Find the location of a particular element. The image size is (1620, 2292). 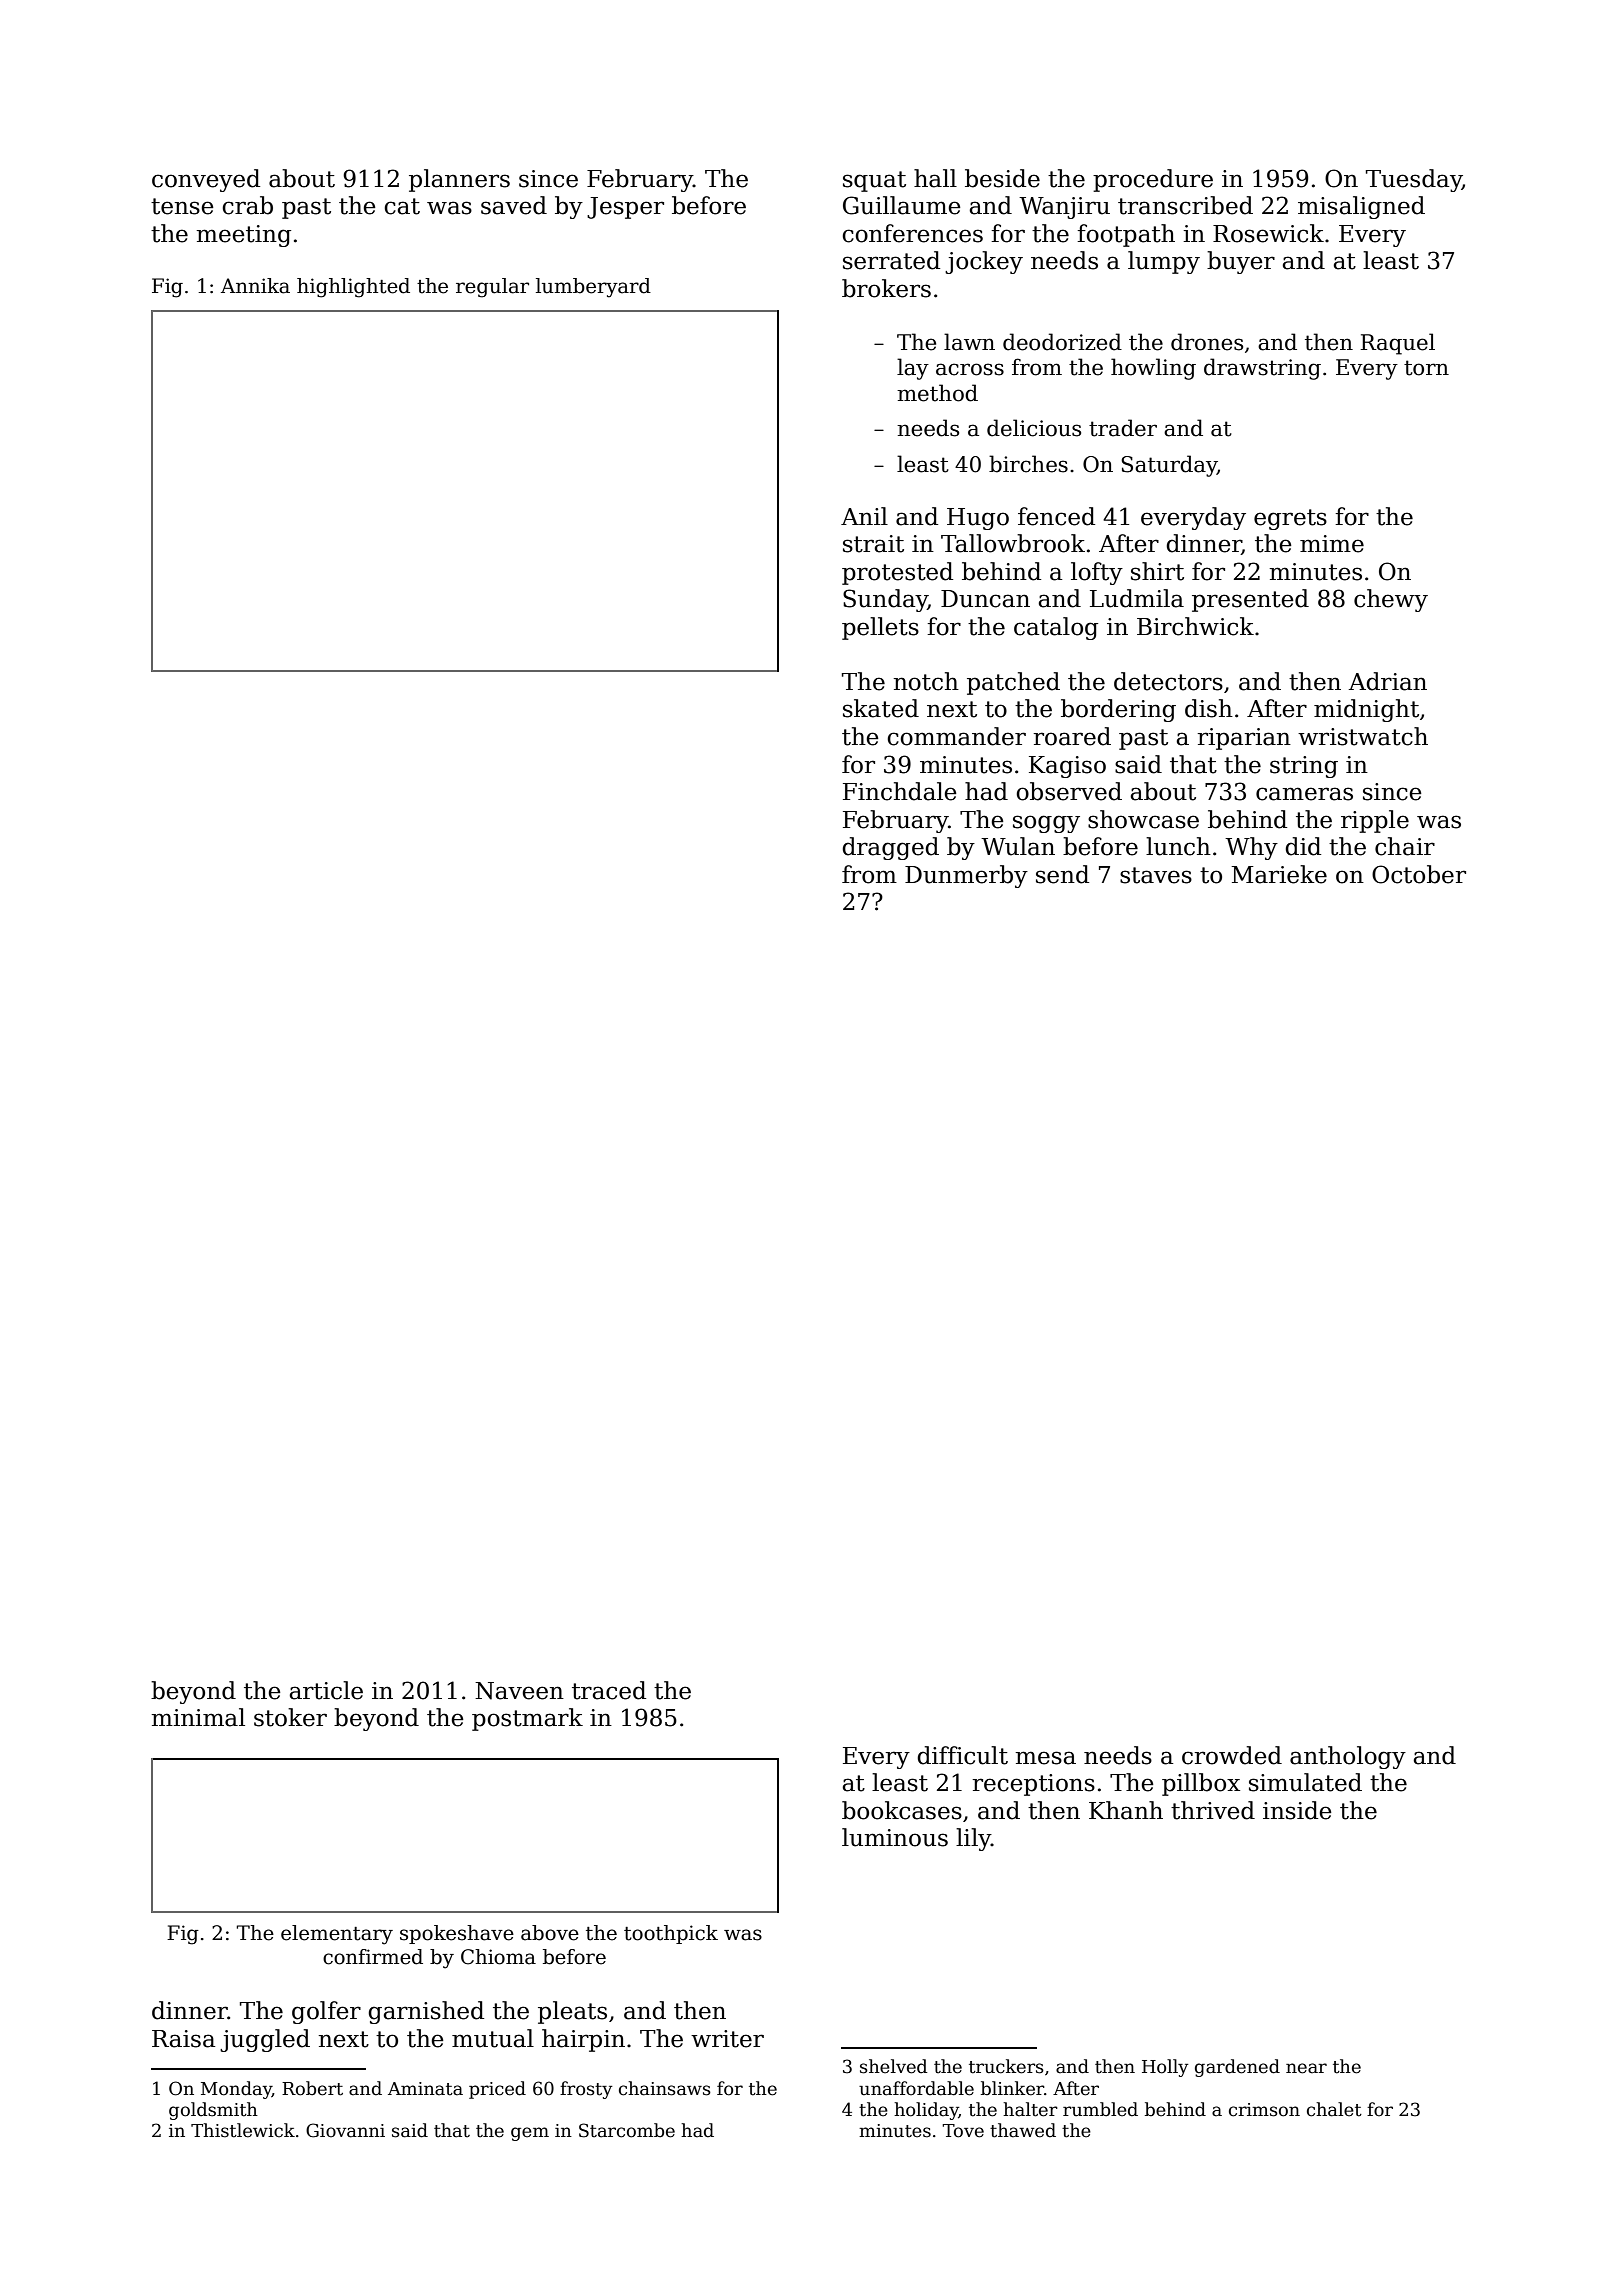

staves is located at coordinates (1156, 875).
